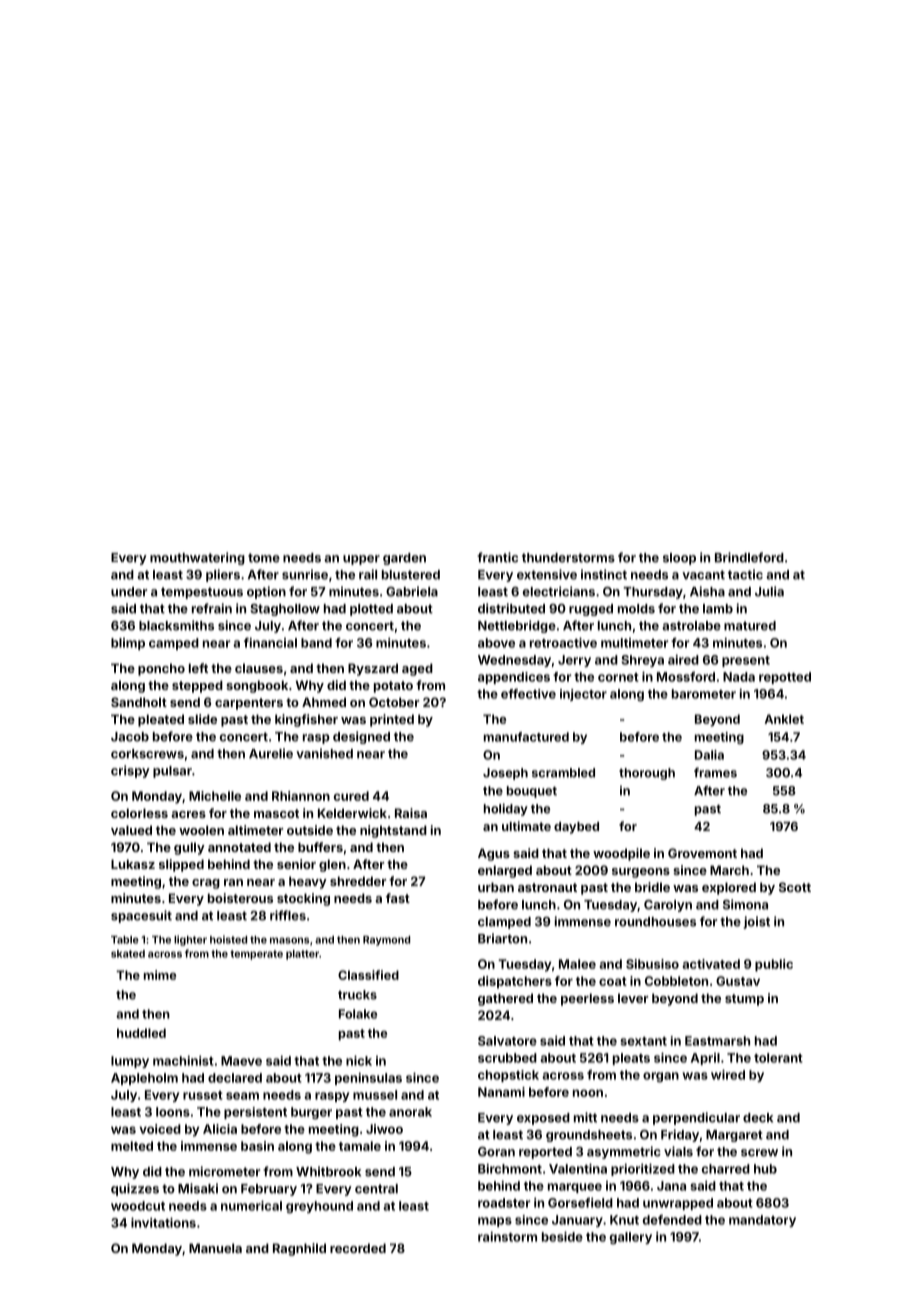 The width and height of the screenshot is (924, 1308). What do you see at coordinates (746, 661) in the screenshot?
I see `present` at bounding box center [746, 661].
